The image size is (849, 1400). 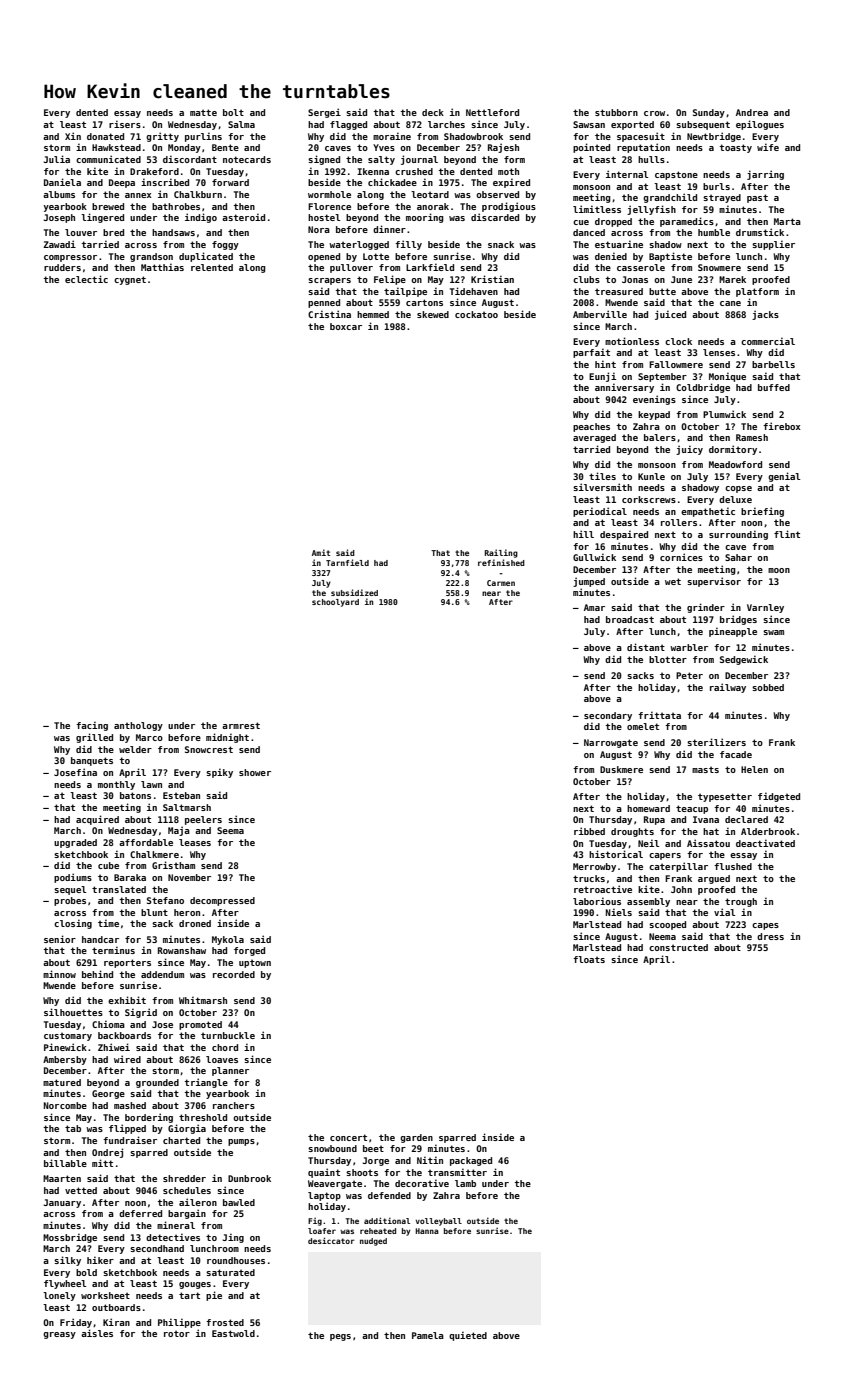 What do you see at coordinates (177, 1333) in the image?
I see `rotor` at bounding box center [177, 1333].
